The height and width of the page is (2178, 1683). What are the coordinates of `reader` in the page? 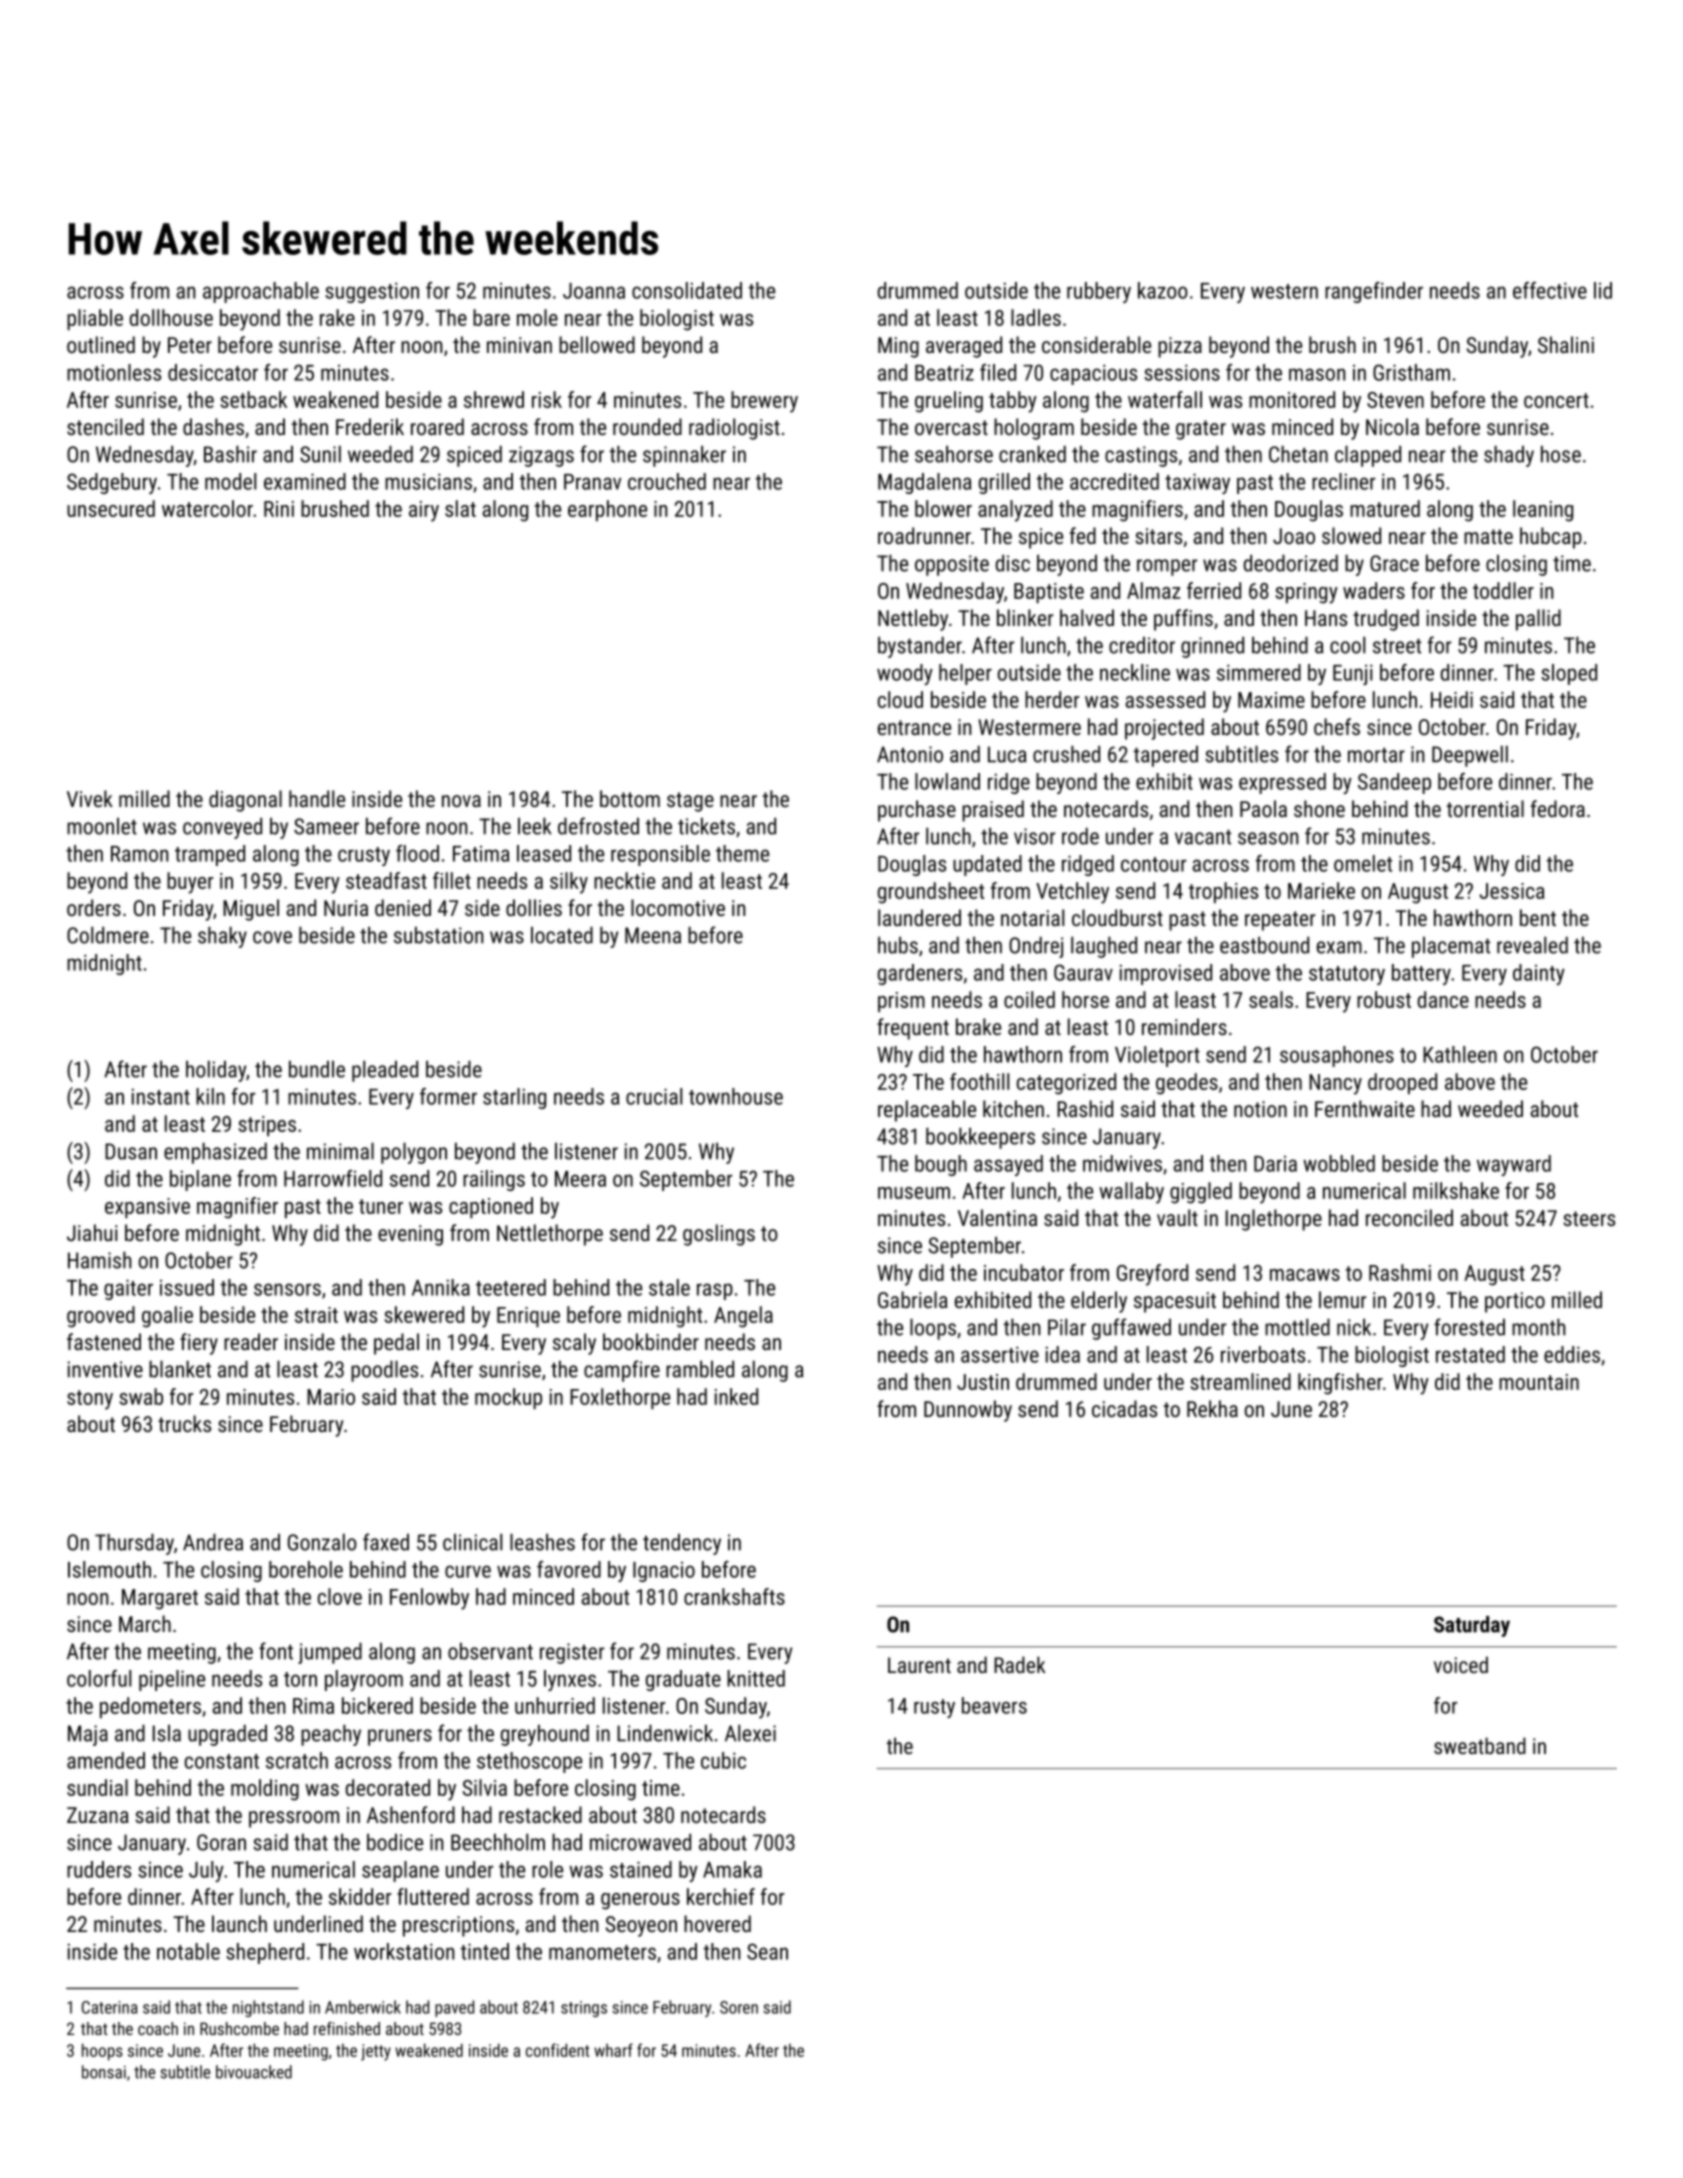 It's located at (251, 1341).
